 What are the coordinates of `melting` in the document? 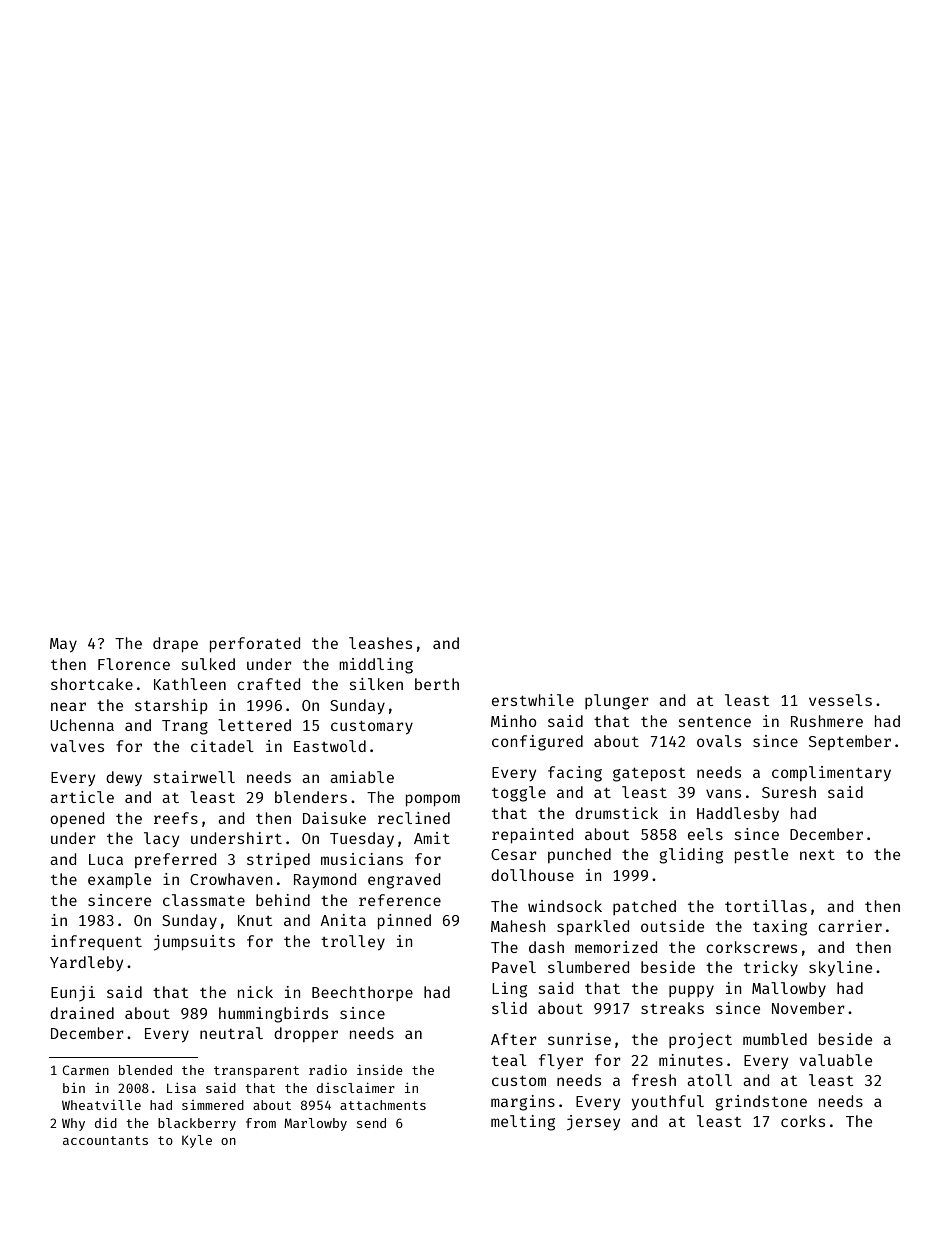 It's located at (523, 1123).
